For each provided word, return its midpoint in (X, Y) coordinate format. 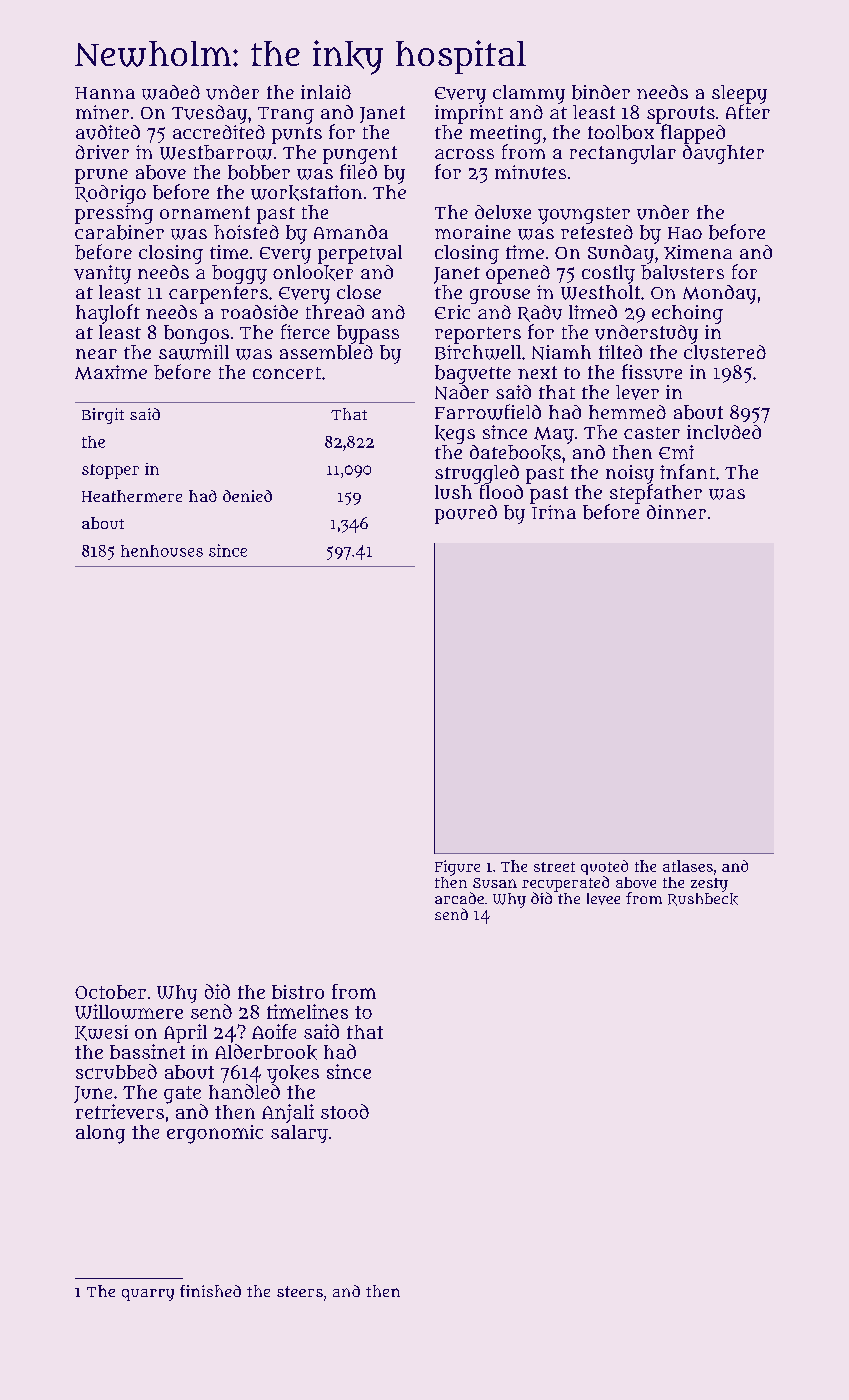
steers (300, 1291)
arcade (459, 898)
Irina (554, 512)
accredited (219, 132)
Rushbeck (703, 899)
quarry (148, 1295)
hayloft (108, 314)
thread (335, 312)
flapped (693, 134)
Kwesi (101, 1033)
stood (345, 1111)
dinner (676, 512)
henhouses (162, 551)
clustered (725, 352)
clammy (529, 94)
